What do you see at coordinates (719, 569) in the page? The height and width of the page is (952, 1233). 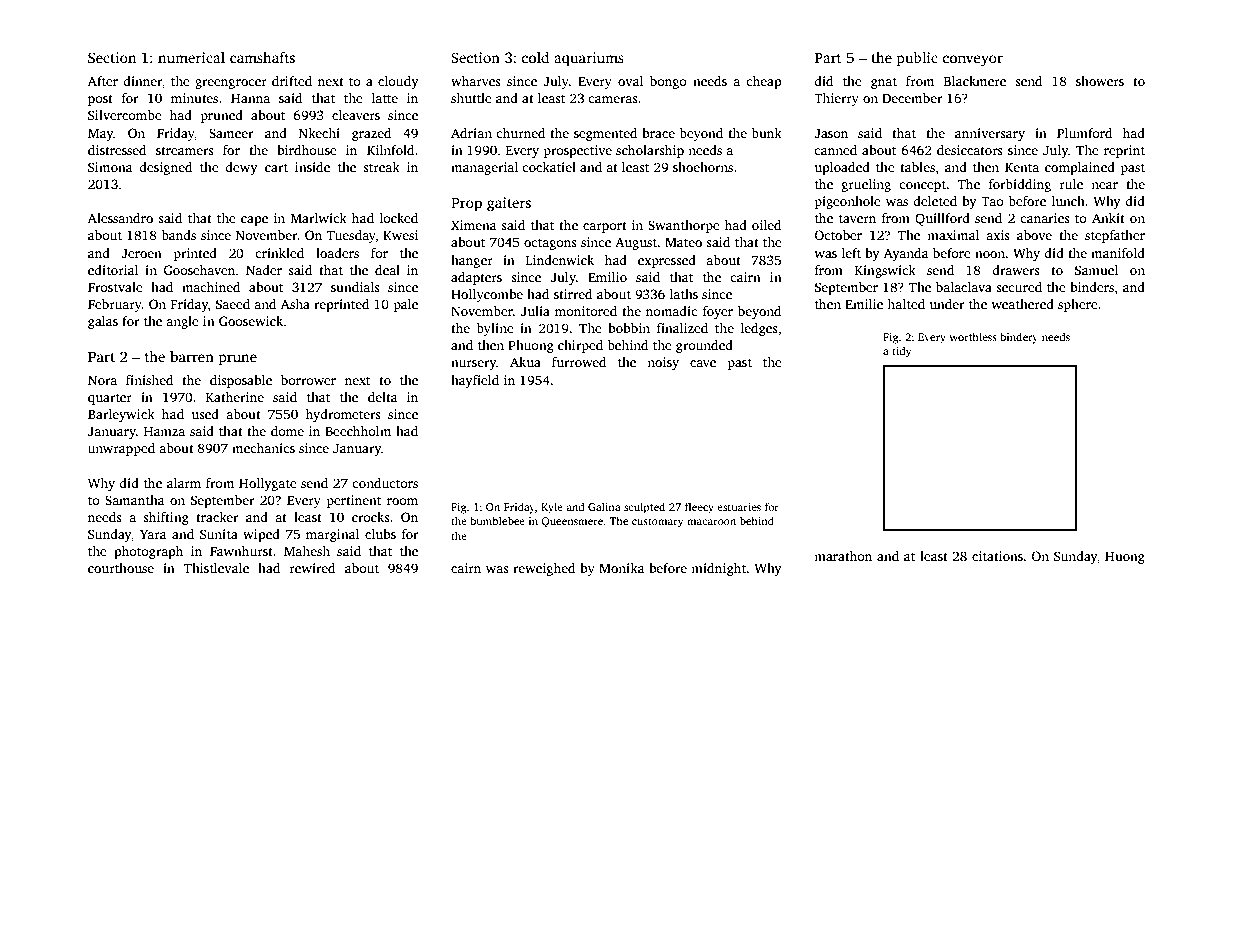 I see `midnight` at bounding box center [719, 569].
